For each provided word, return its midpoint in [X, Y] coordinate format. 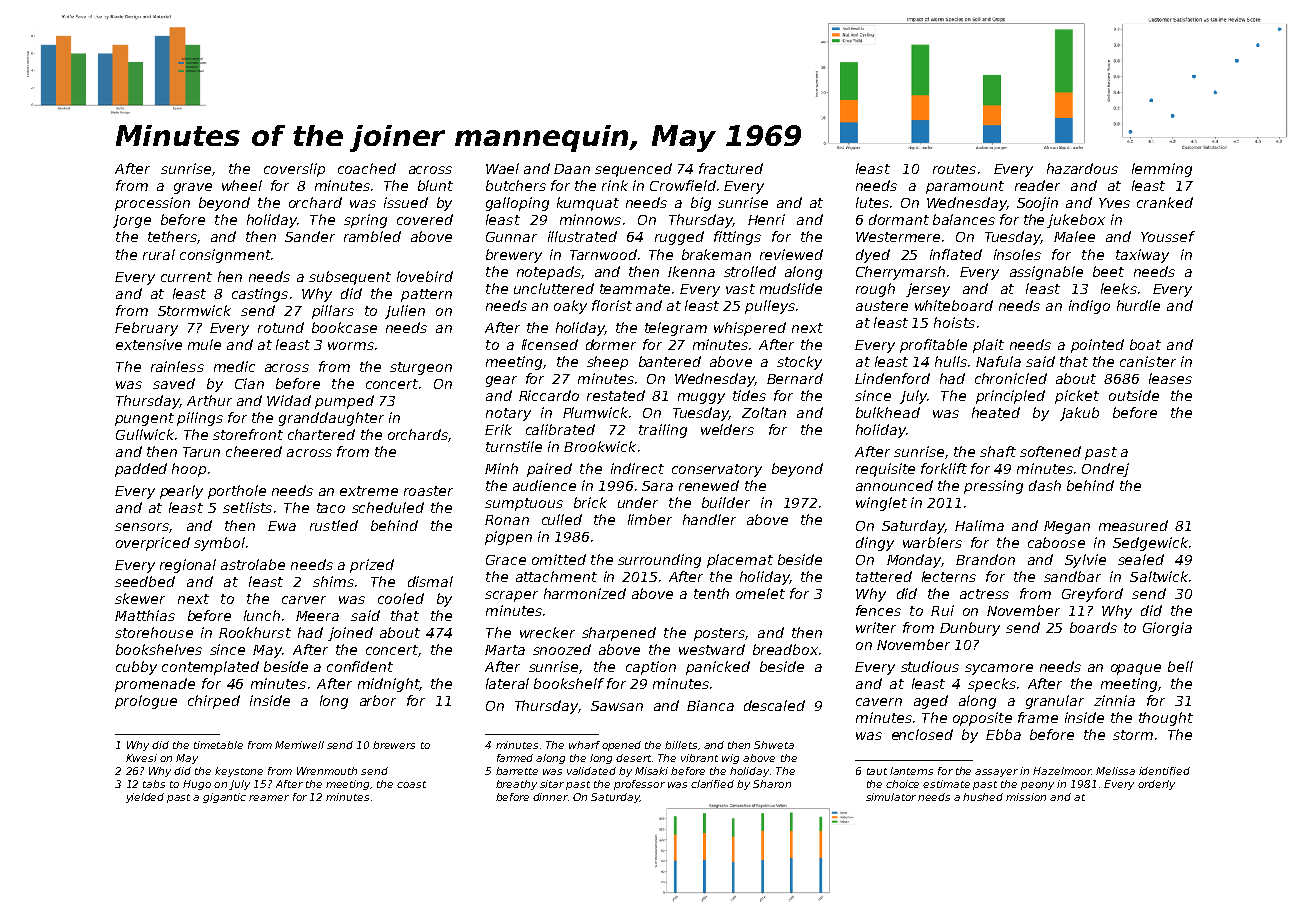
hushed [983, 797]
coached [367, 168]
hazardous [1082, 168]
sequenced [633, 170]
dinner [550, 797]
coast [411, 784]
